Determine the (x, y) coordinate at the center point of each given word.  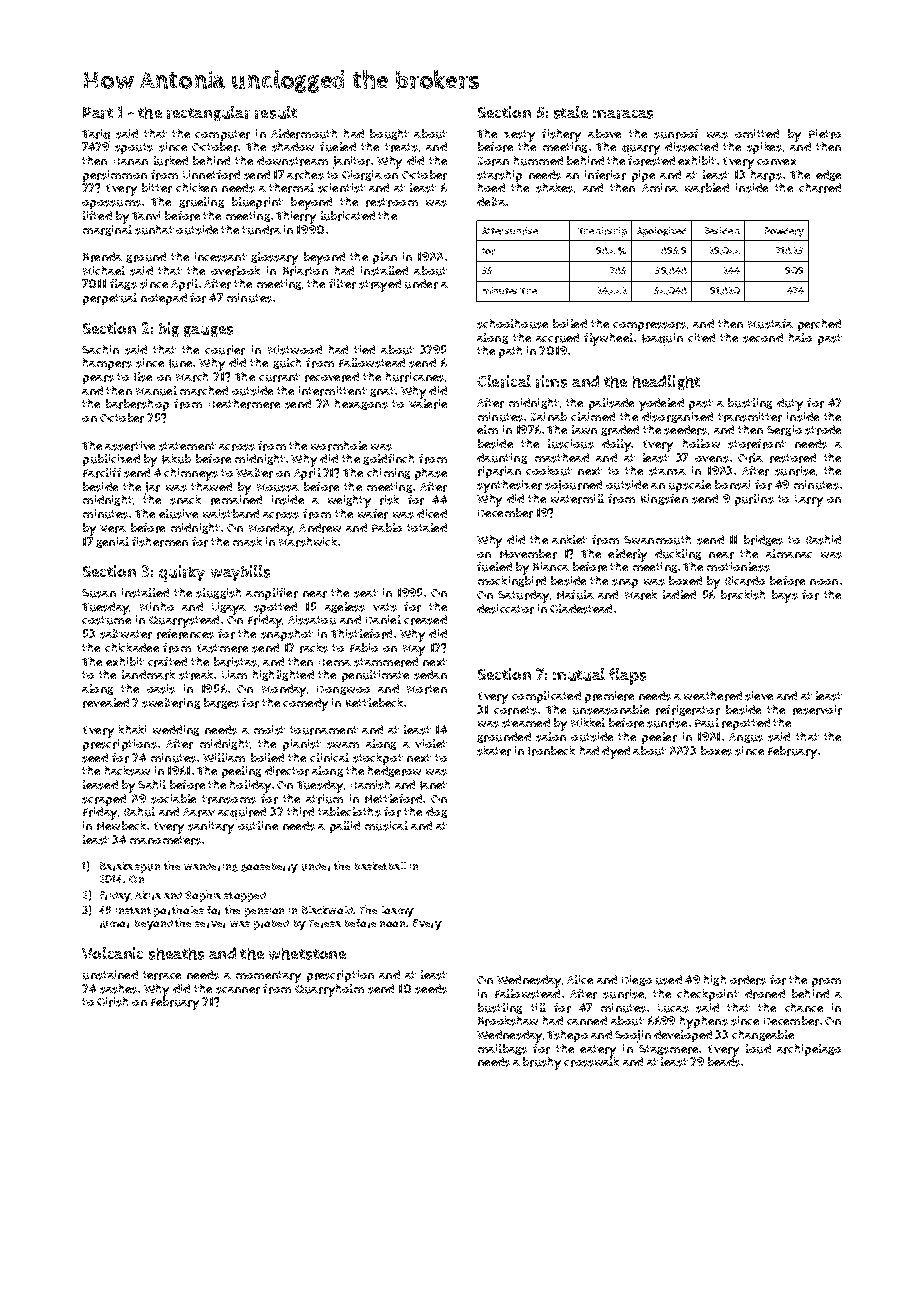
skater (494, 751)
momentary (268, 977)
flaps (627, 676)
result (276, 112)
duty (790, 404)
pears (98, 379)
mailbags (502, 1049)
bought (389, 134)
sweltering (171, 703)
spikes (764, 148)
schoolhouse (512, 324)
